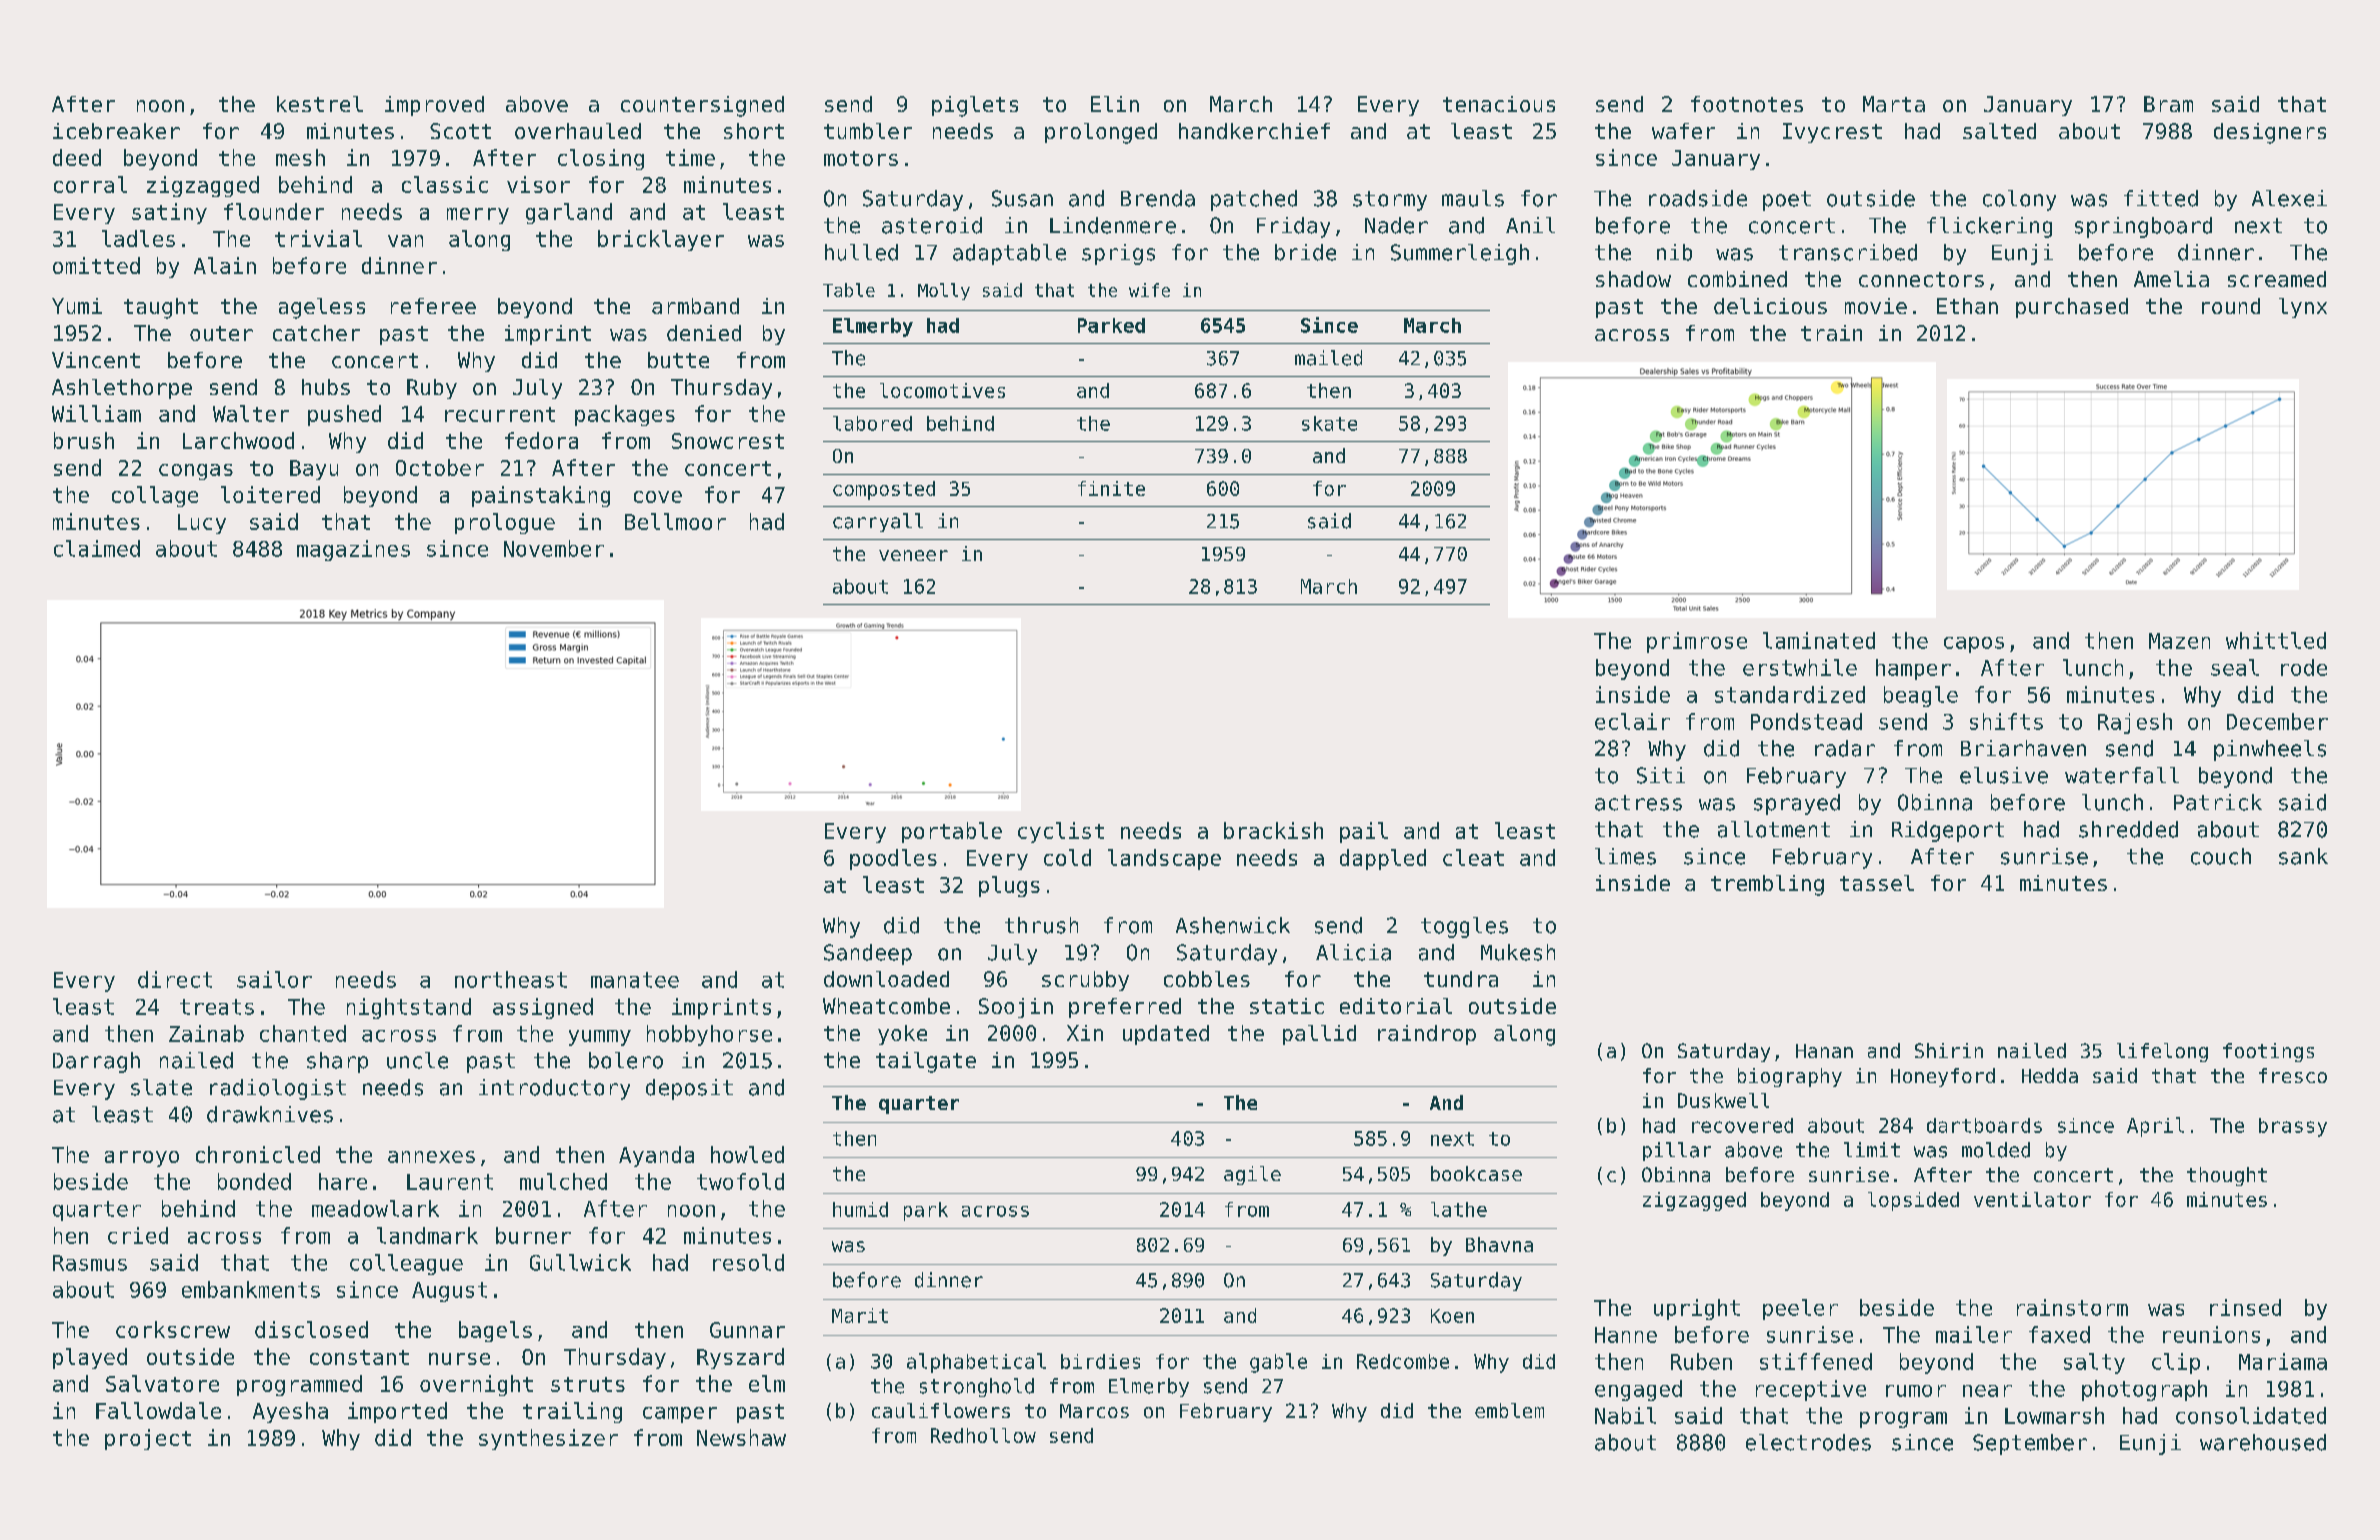 The image size is (2380, 1540). I want to click on poet, so click(1787, 201).
